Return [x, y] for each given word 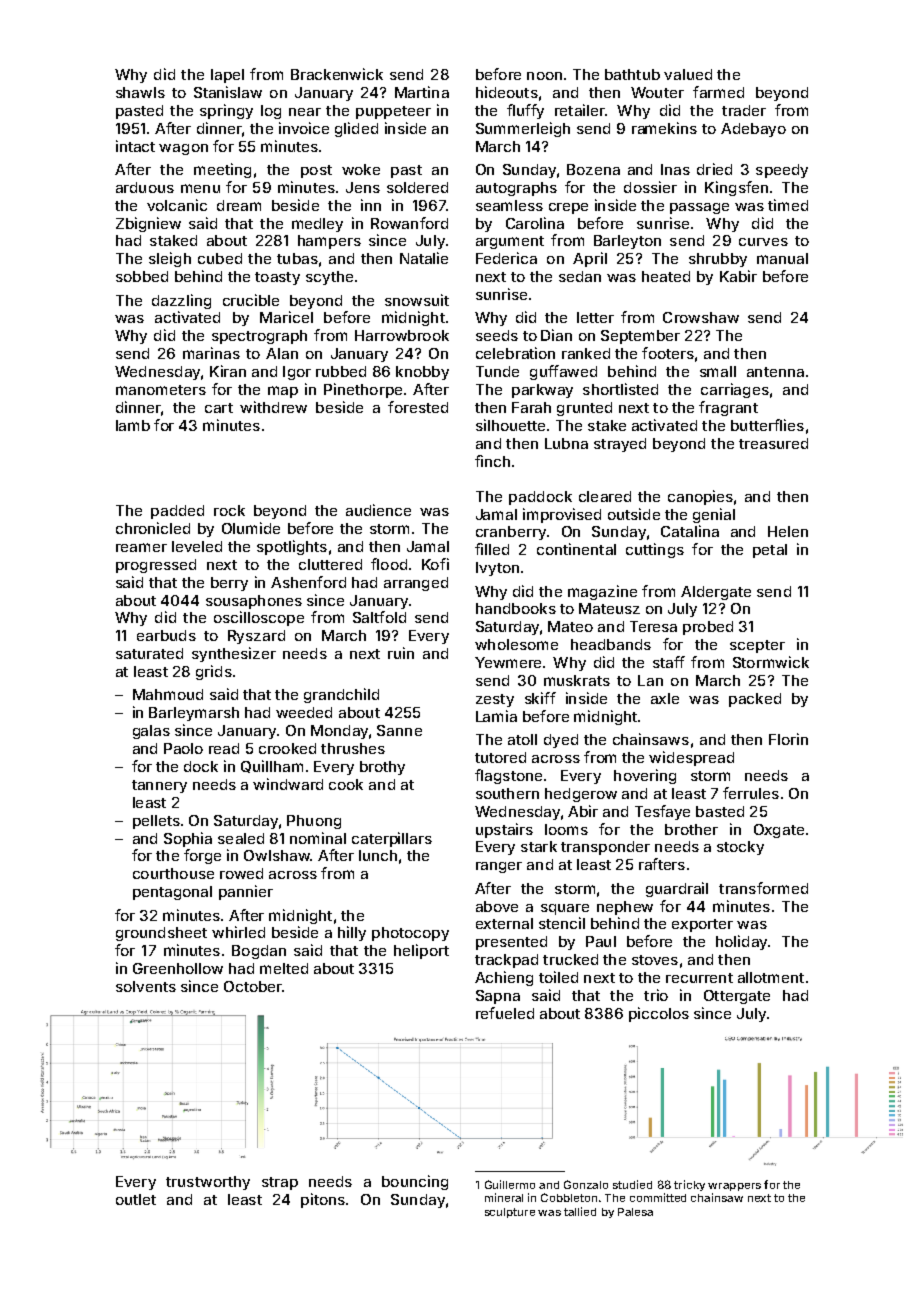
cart [219, 408]
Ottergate [737, 997]
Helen [788, 531]
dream [239, 205]
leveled [197, 546]
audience [378, 510]
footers [668, 353]
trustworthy [208, 1183]
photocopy [410, 934]
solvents [146, 986]
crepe [568, 208]
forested [418, 407]
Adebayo [753, 130]
